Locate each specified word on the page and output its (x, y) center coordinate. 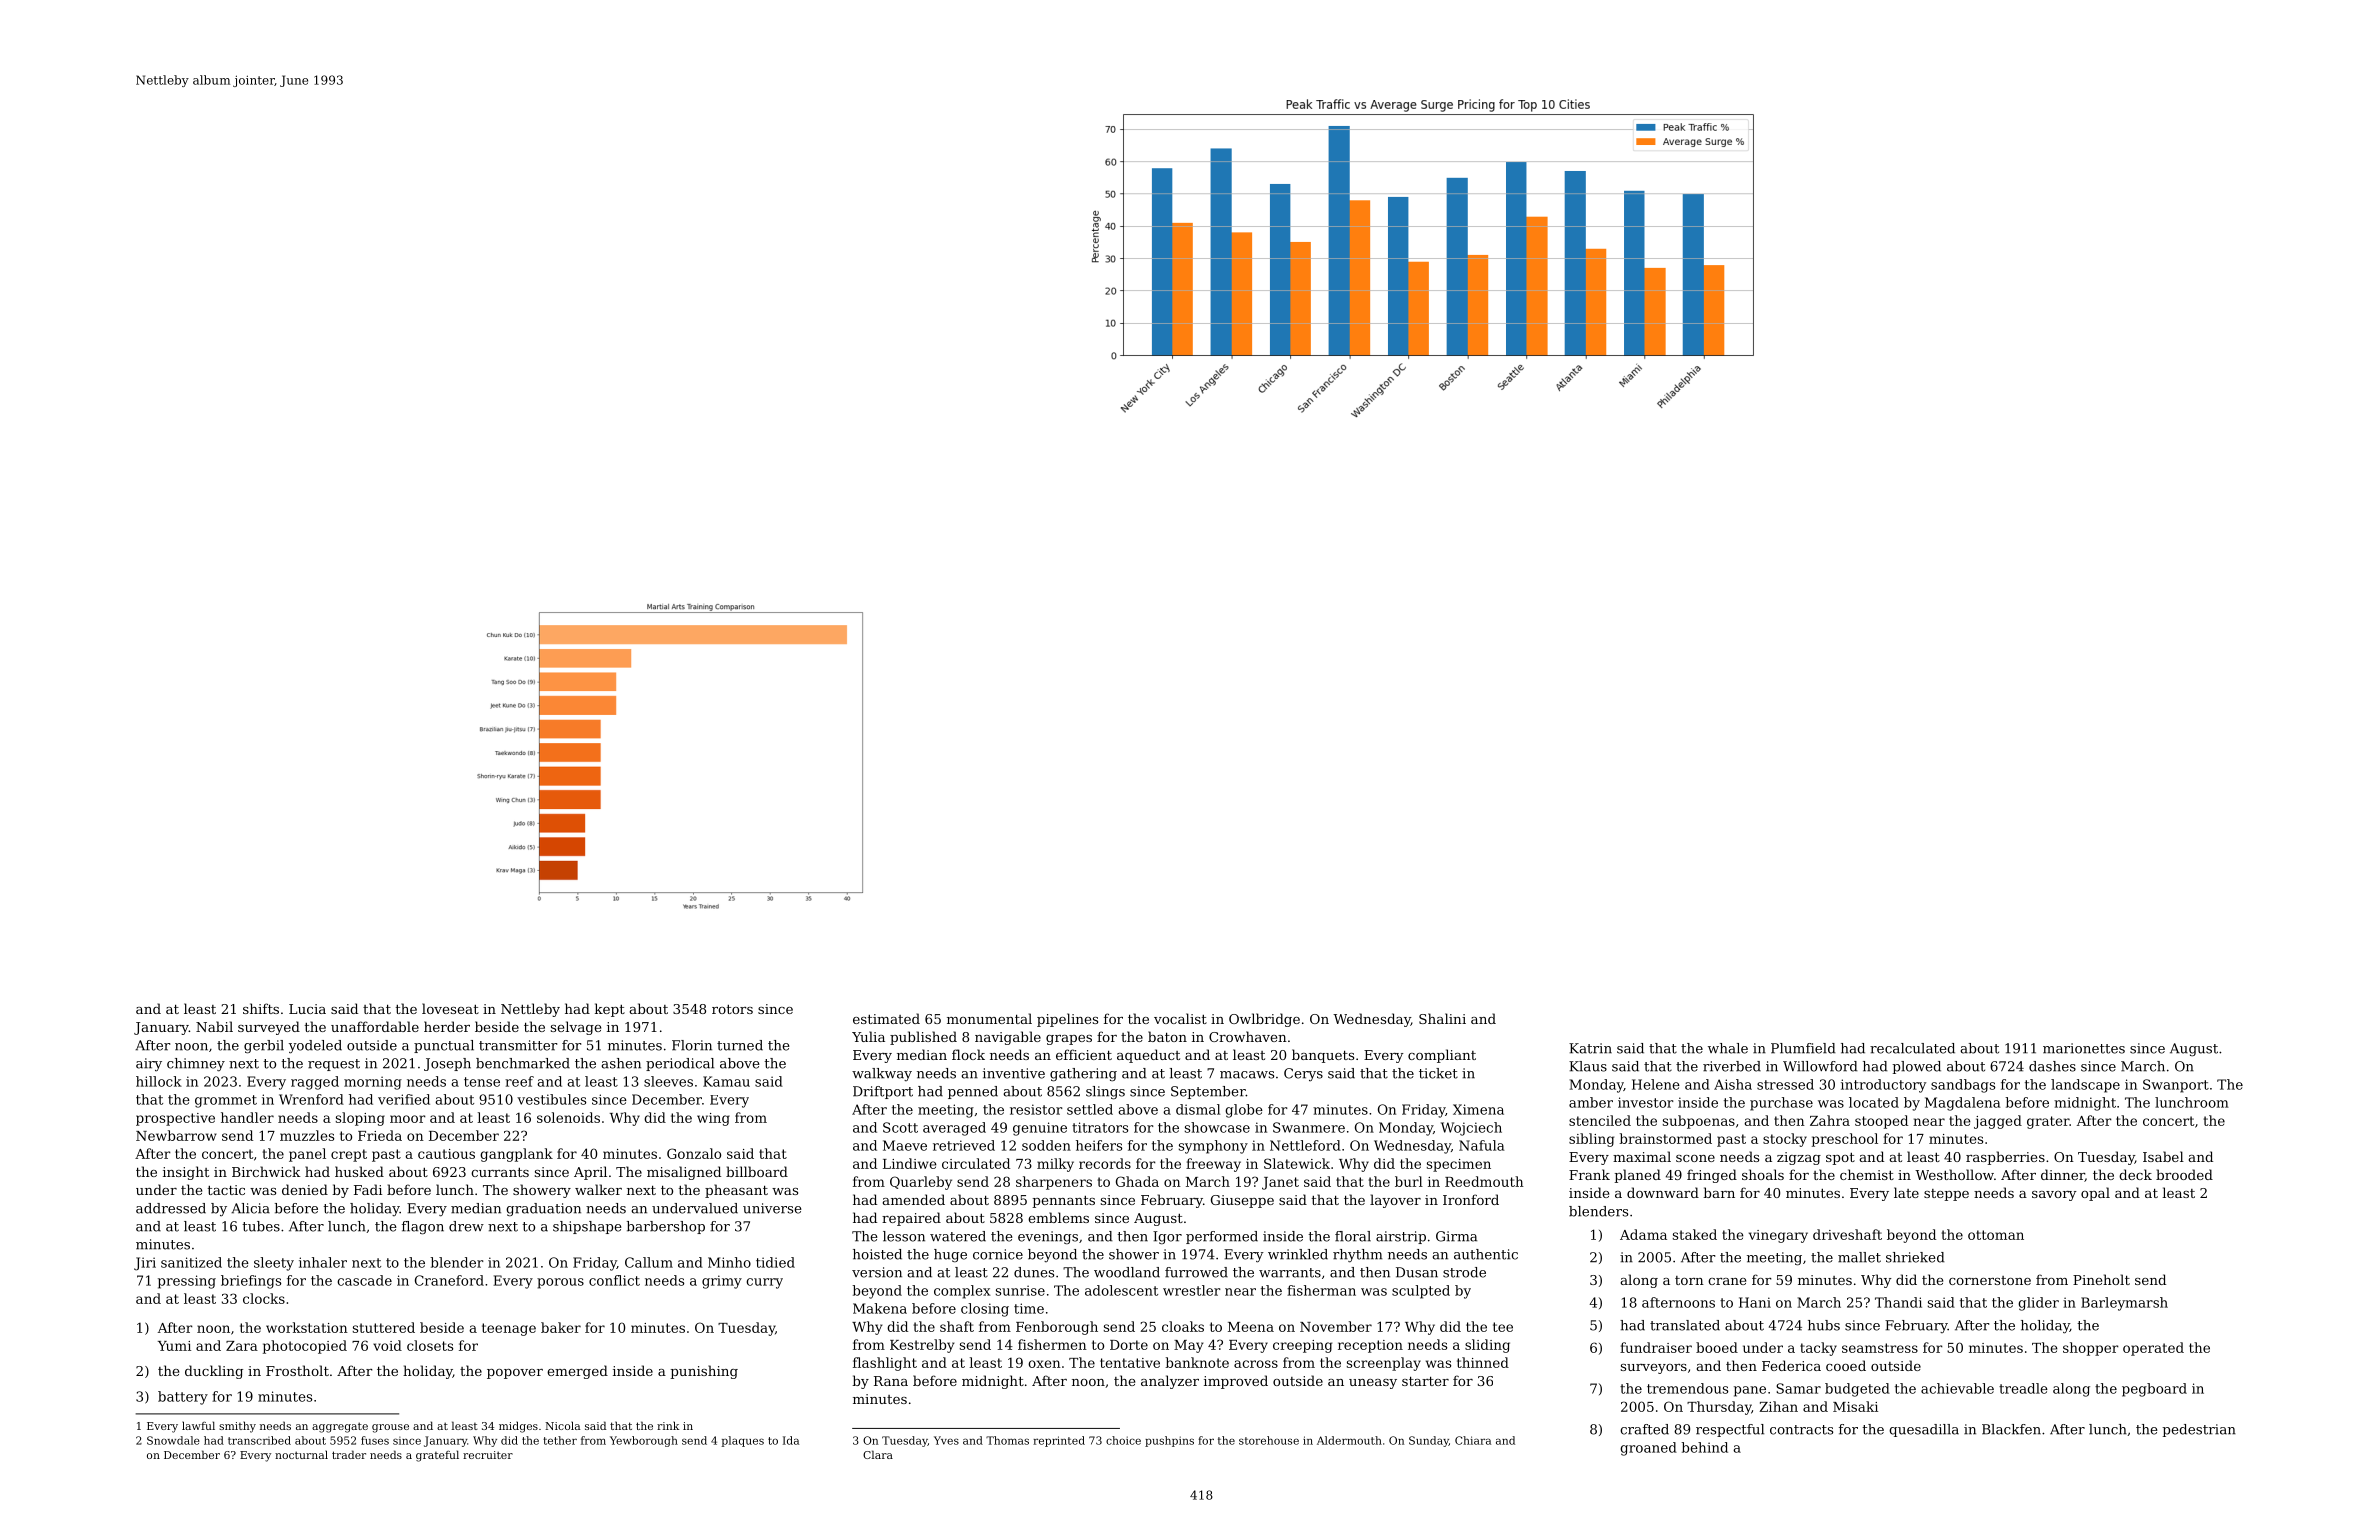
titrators (1100, 1127)
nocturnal (301, 1454)
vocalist (1180, 1018)
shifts (261, 1008)
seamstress (1880, 1348)
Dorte (1129, 1345)
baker (561, 1327)
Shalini (1442, 1018)
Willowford (1820, 1066)
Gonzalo (694, 1153)
